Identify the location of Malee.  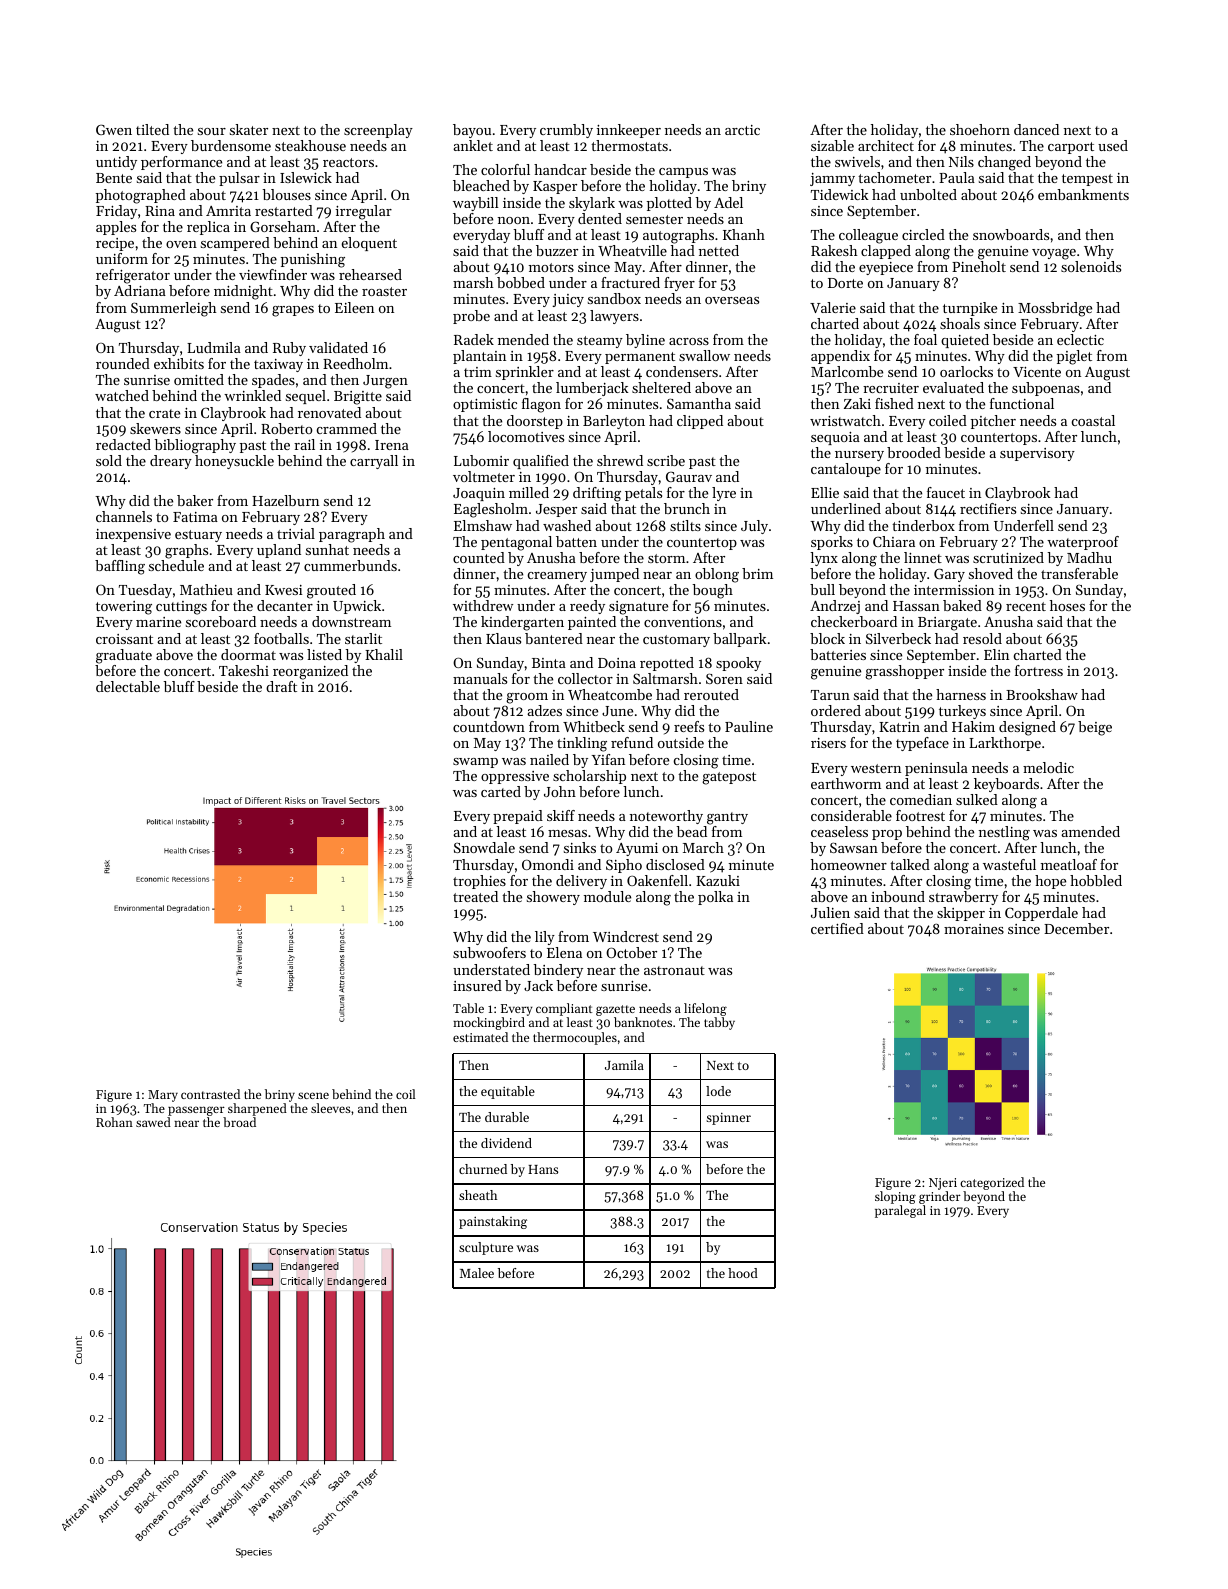
(477, 1273).
